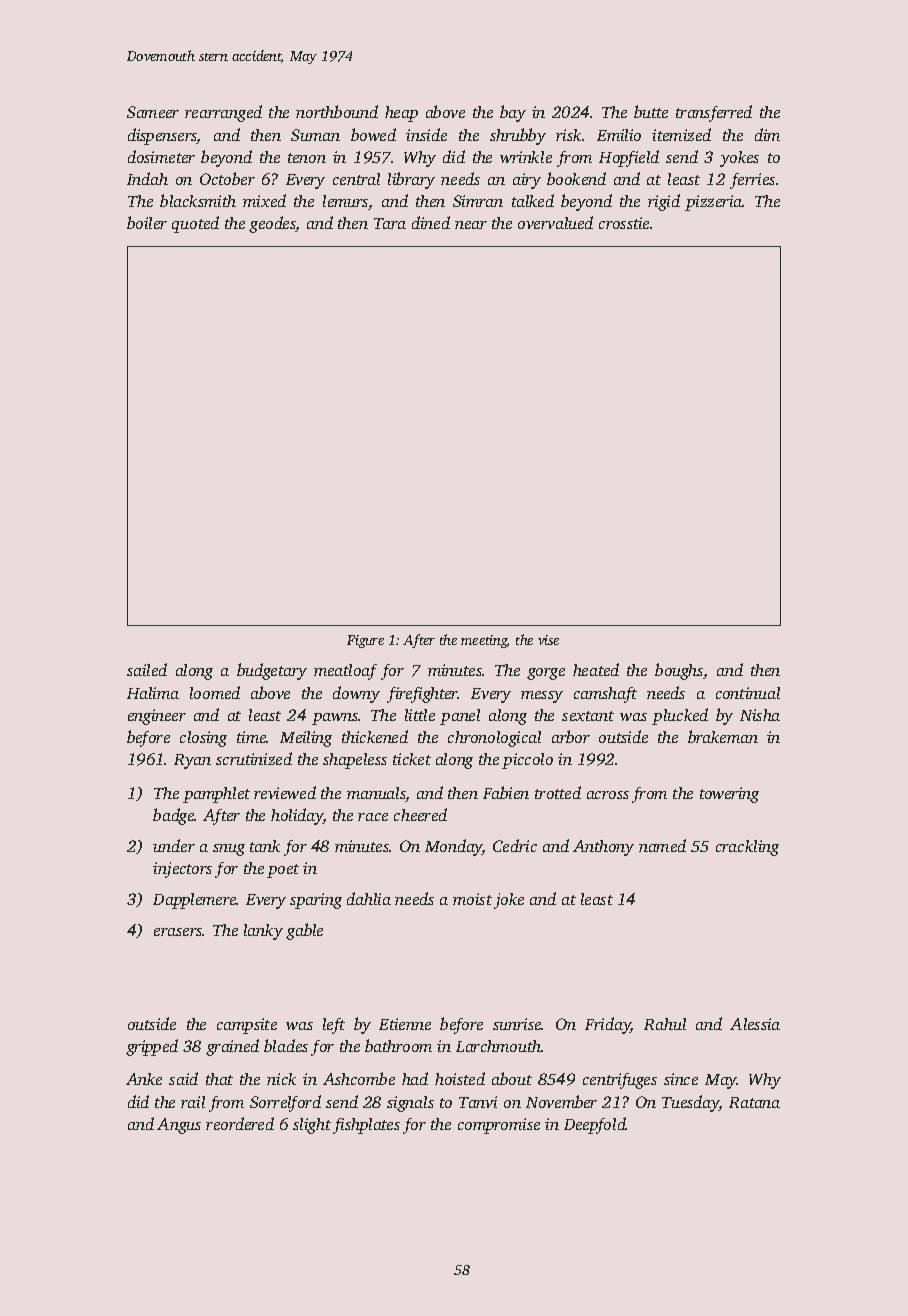  Describe the element at coordinates (624, 223) in the page. I see `crosstie` at that location.
